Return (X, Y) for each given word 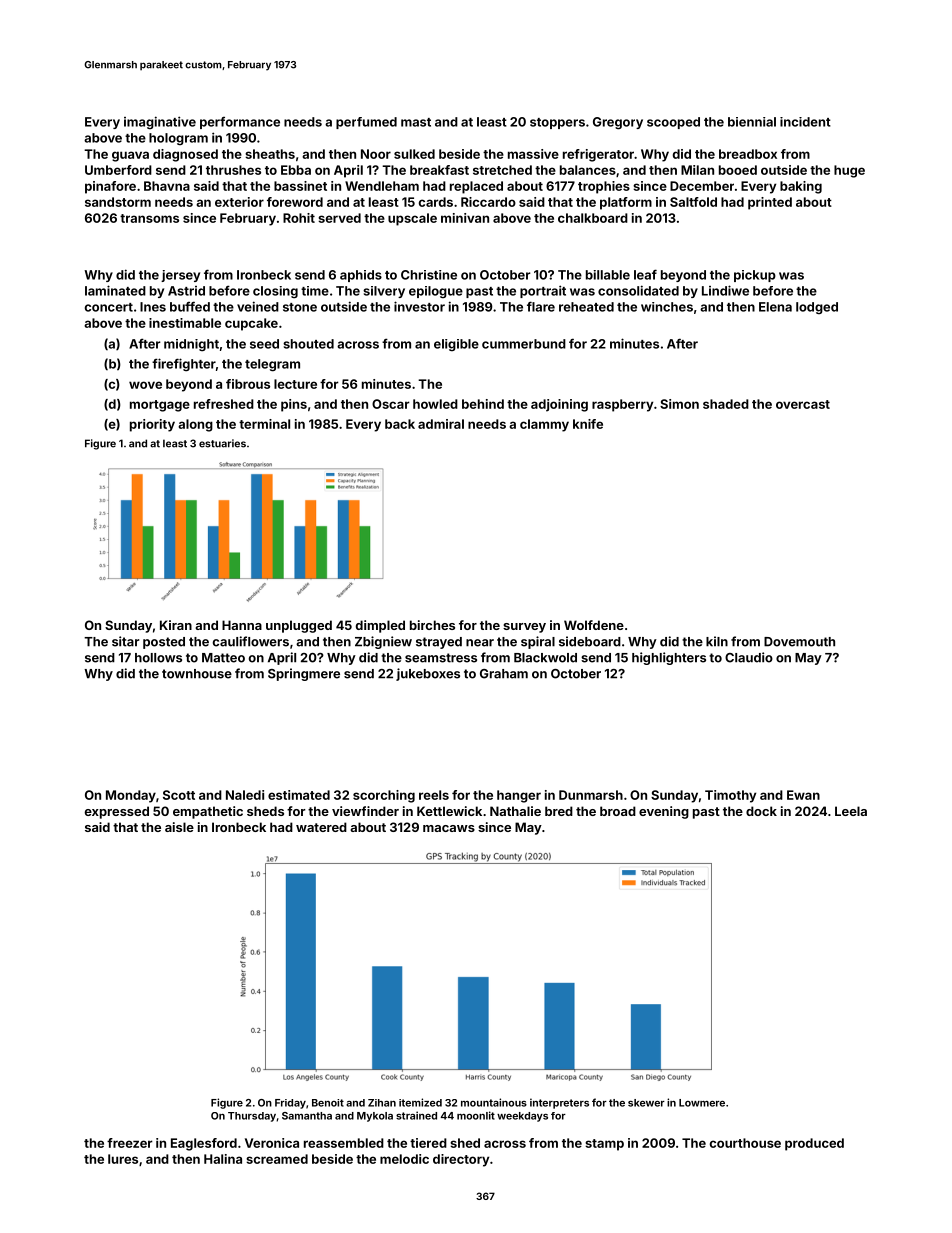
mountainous (494, 1102)
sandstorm (118, 202)
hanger (519, 796)
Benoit (328, 1103)
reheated (586, 307)
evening (664, 812)
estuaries (222, 443)
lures (123, 1159)
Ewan (803, 795)
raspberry (622, 405)
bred (559, 811)
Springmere (304, 674)
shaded (726, 404)
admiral (441, 424)
